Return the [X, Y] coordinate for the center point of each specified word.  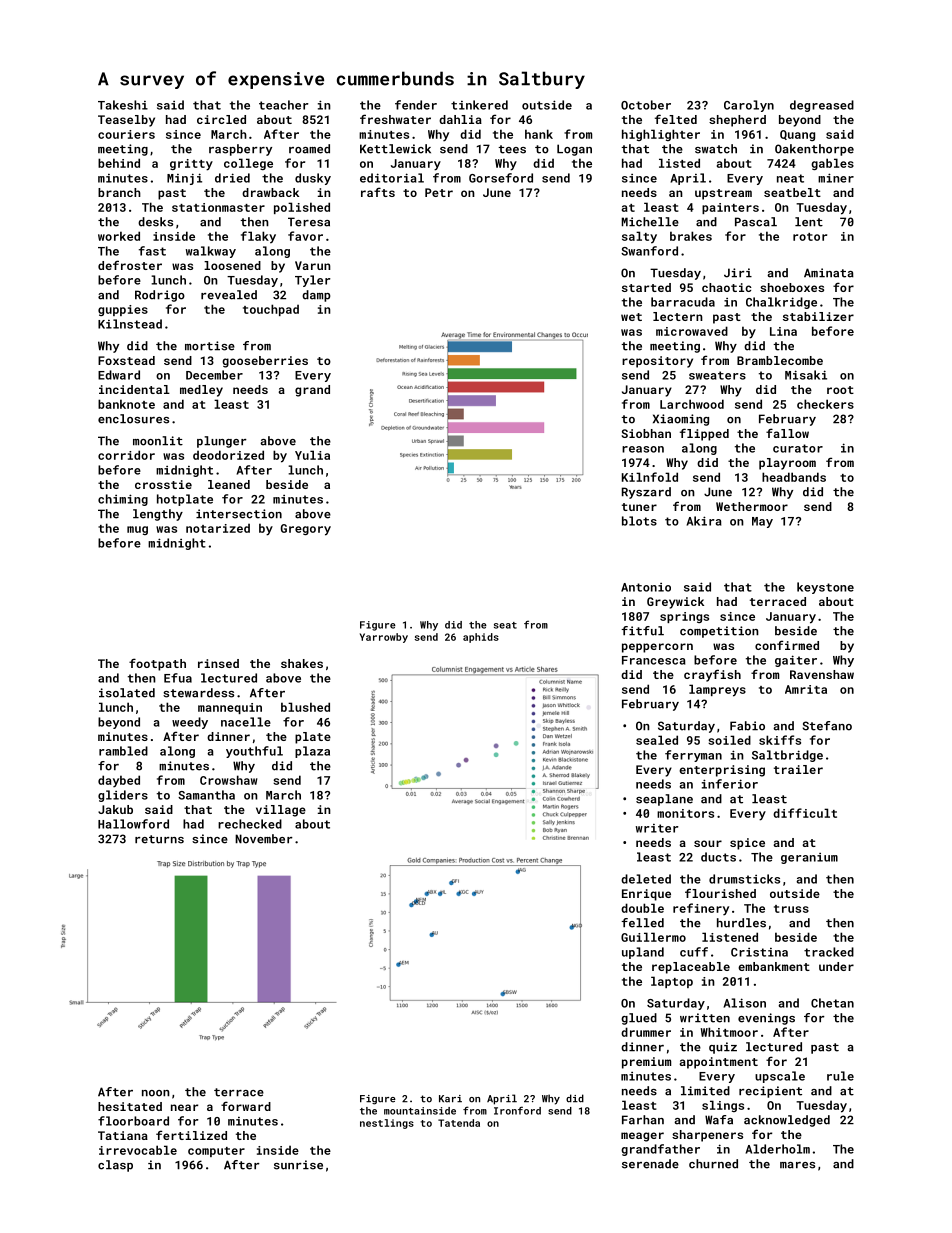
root [840, 390]
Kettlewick [395, 149]
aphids [481, 638]
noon [156, 1093]
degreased [822, 106]
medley [201, 391]
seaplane [664, 800]
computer [216, 1152]
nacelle [246, 722]
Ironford [517, 1110]
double [642, 908]
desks [155, 222]
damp [316, 296]
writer [657, 828]
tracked [829, 952]
